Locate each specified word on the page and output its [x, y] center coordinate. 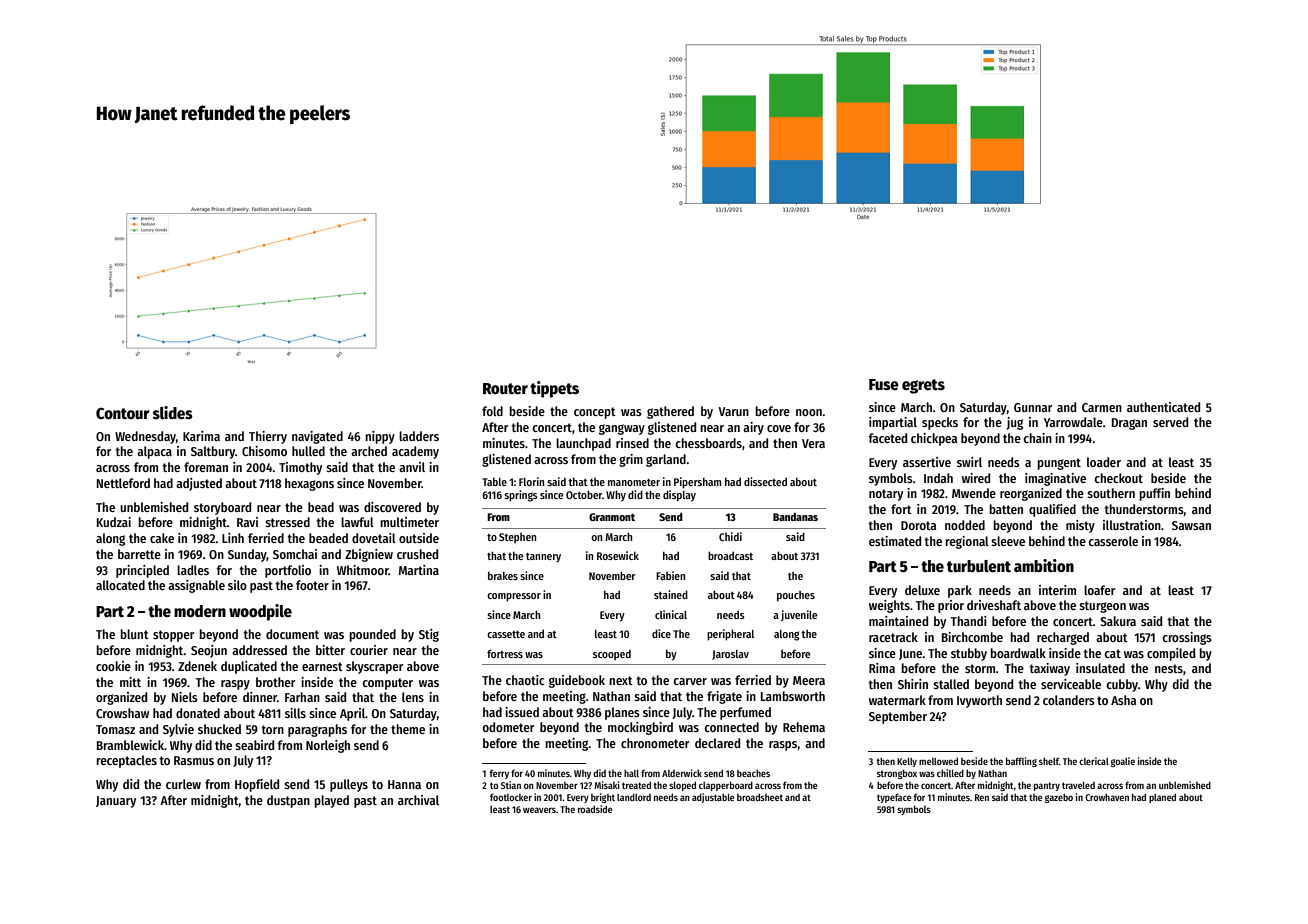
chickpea [934, 439]
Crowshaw [122, 713]
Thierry [268, 437]
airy [753, 428]
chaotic [525, 680]
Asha [1123, 700]
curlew [183, 784]
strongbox [897, 774]
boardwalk [1018, 653]
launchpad [583, 444]
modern [200, 611]
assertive [927, 462]
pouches [796, 596]
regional [967, 542]
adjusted [199, 484]
